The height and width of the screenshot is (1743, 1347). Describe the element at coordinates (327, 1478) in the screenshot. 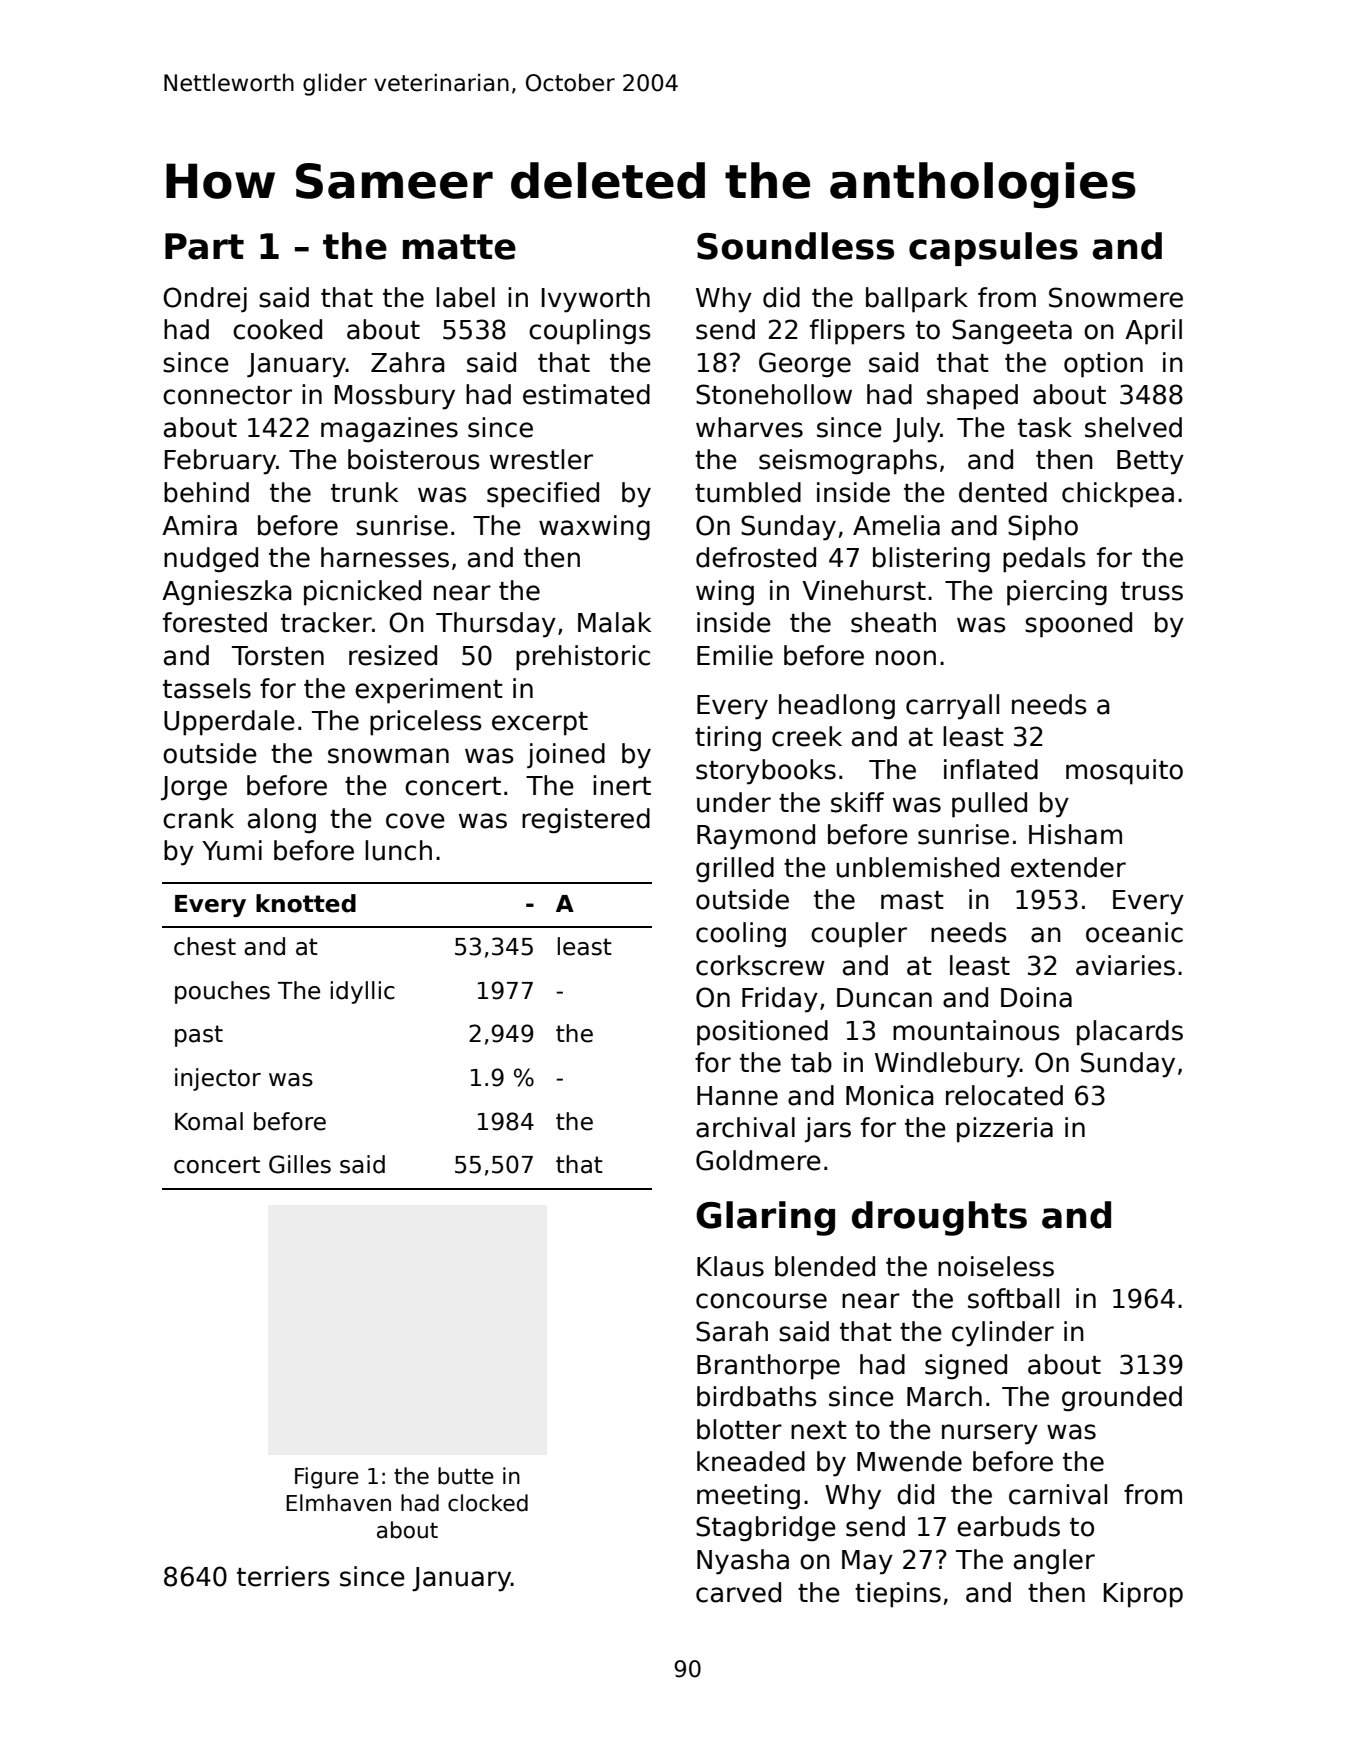

I see `Figure` at that location.
